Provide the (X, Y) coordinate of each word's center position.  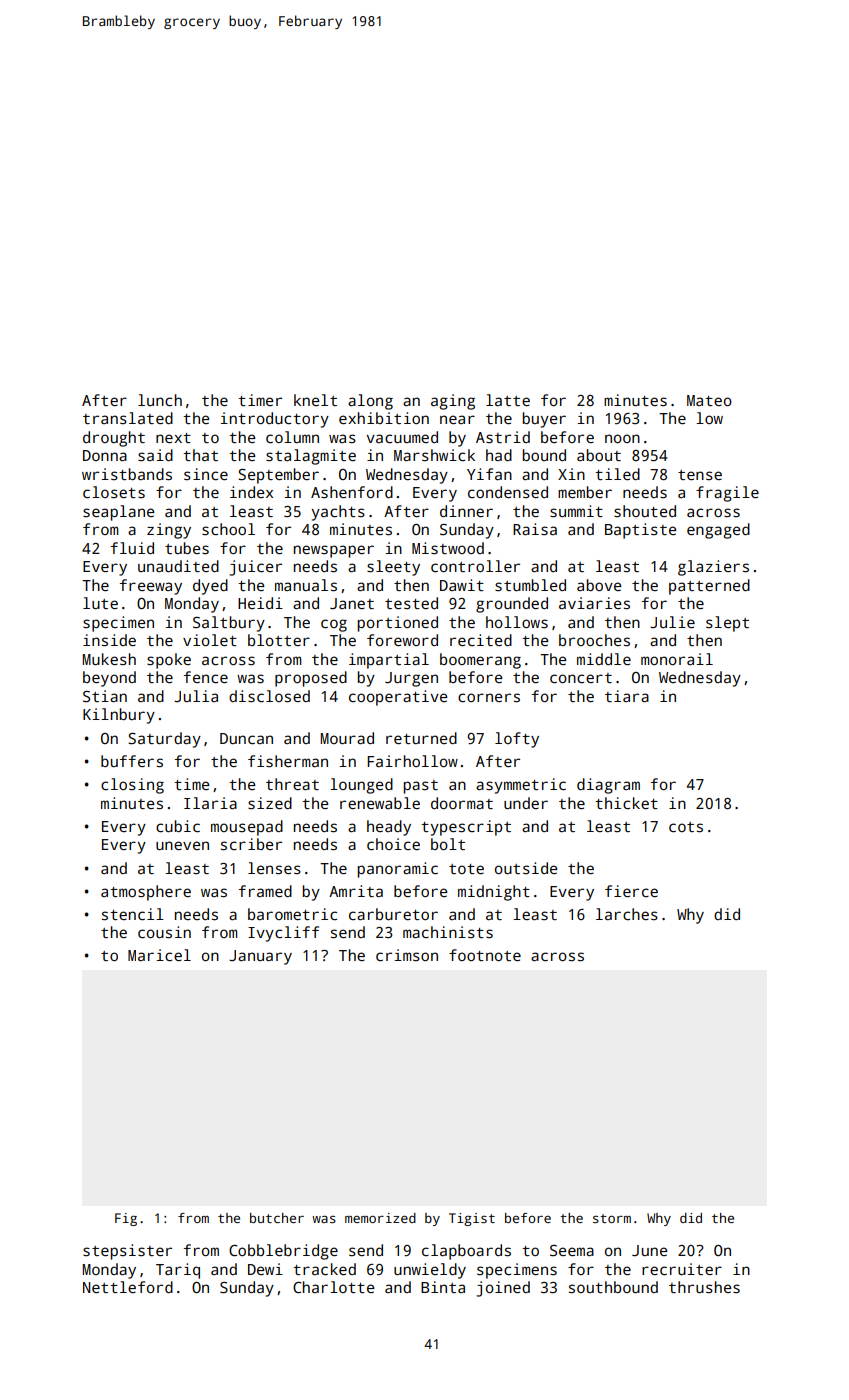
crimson (407, 955)
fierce (631, 891)
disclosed (269, 696)
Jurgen (411, 679)
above (599, 585)
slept (727, 624)
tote (466, 869)
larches (627, 914)
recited (481, 640)
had (499, 455)
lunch (160, 400)
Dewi (265, 1269)
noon (622, 438)
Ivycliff (283, 934)
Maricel (159, 955)
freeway (151, 587)
